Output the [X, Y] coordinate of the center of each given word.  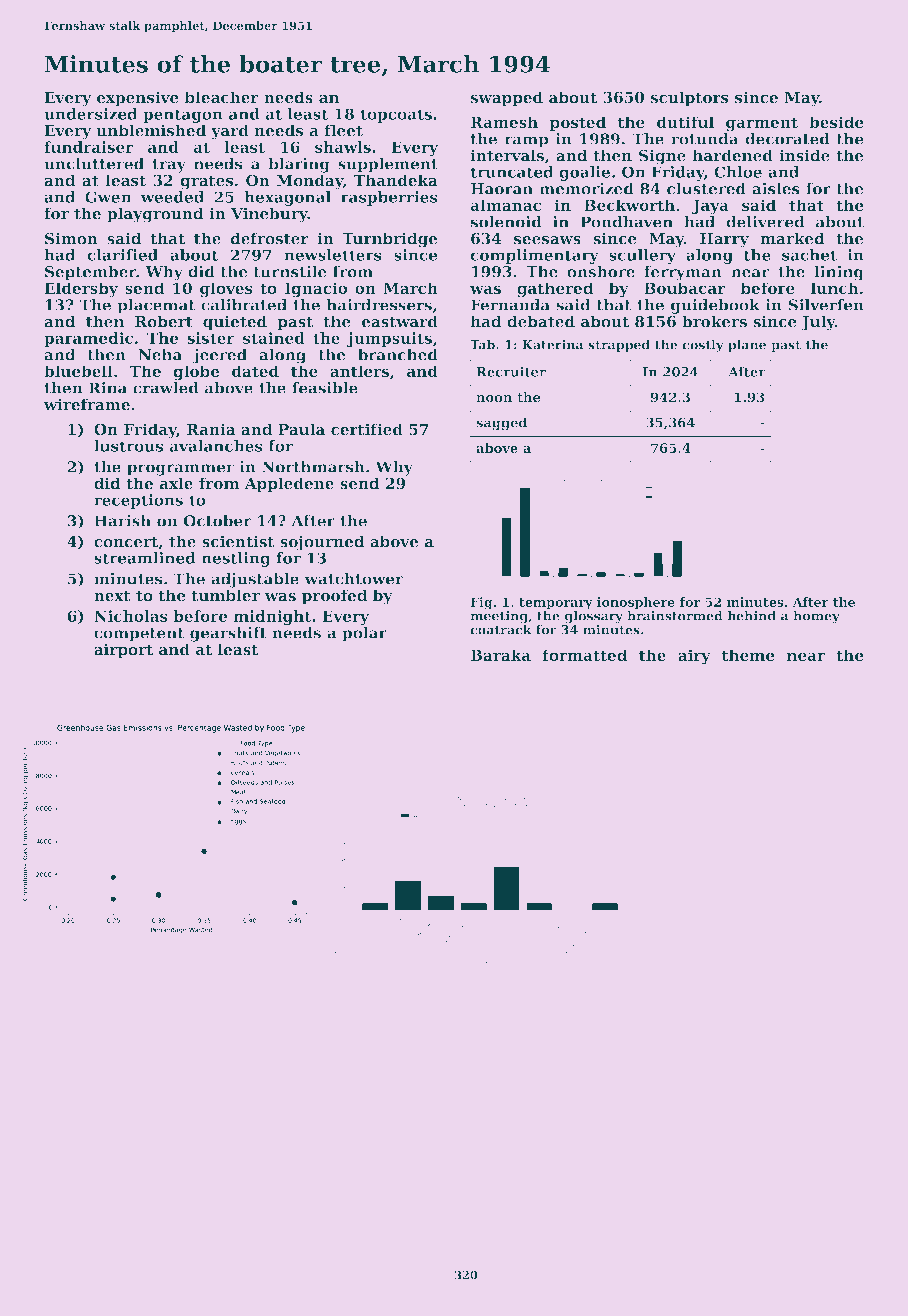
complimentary [534, 256]
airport [123, 650]
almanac [505, 205]
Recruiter [511, 371]
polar [364, 634]
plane [747, 346]
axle [176, 483]
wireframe [87, 404]
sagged [501, 424]
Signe [662, 157]
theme [748, 655]
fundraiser [89, 147]
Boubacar [685, 288]
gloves [226, 290]
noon [494, 398]
